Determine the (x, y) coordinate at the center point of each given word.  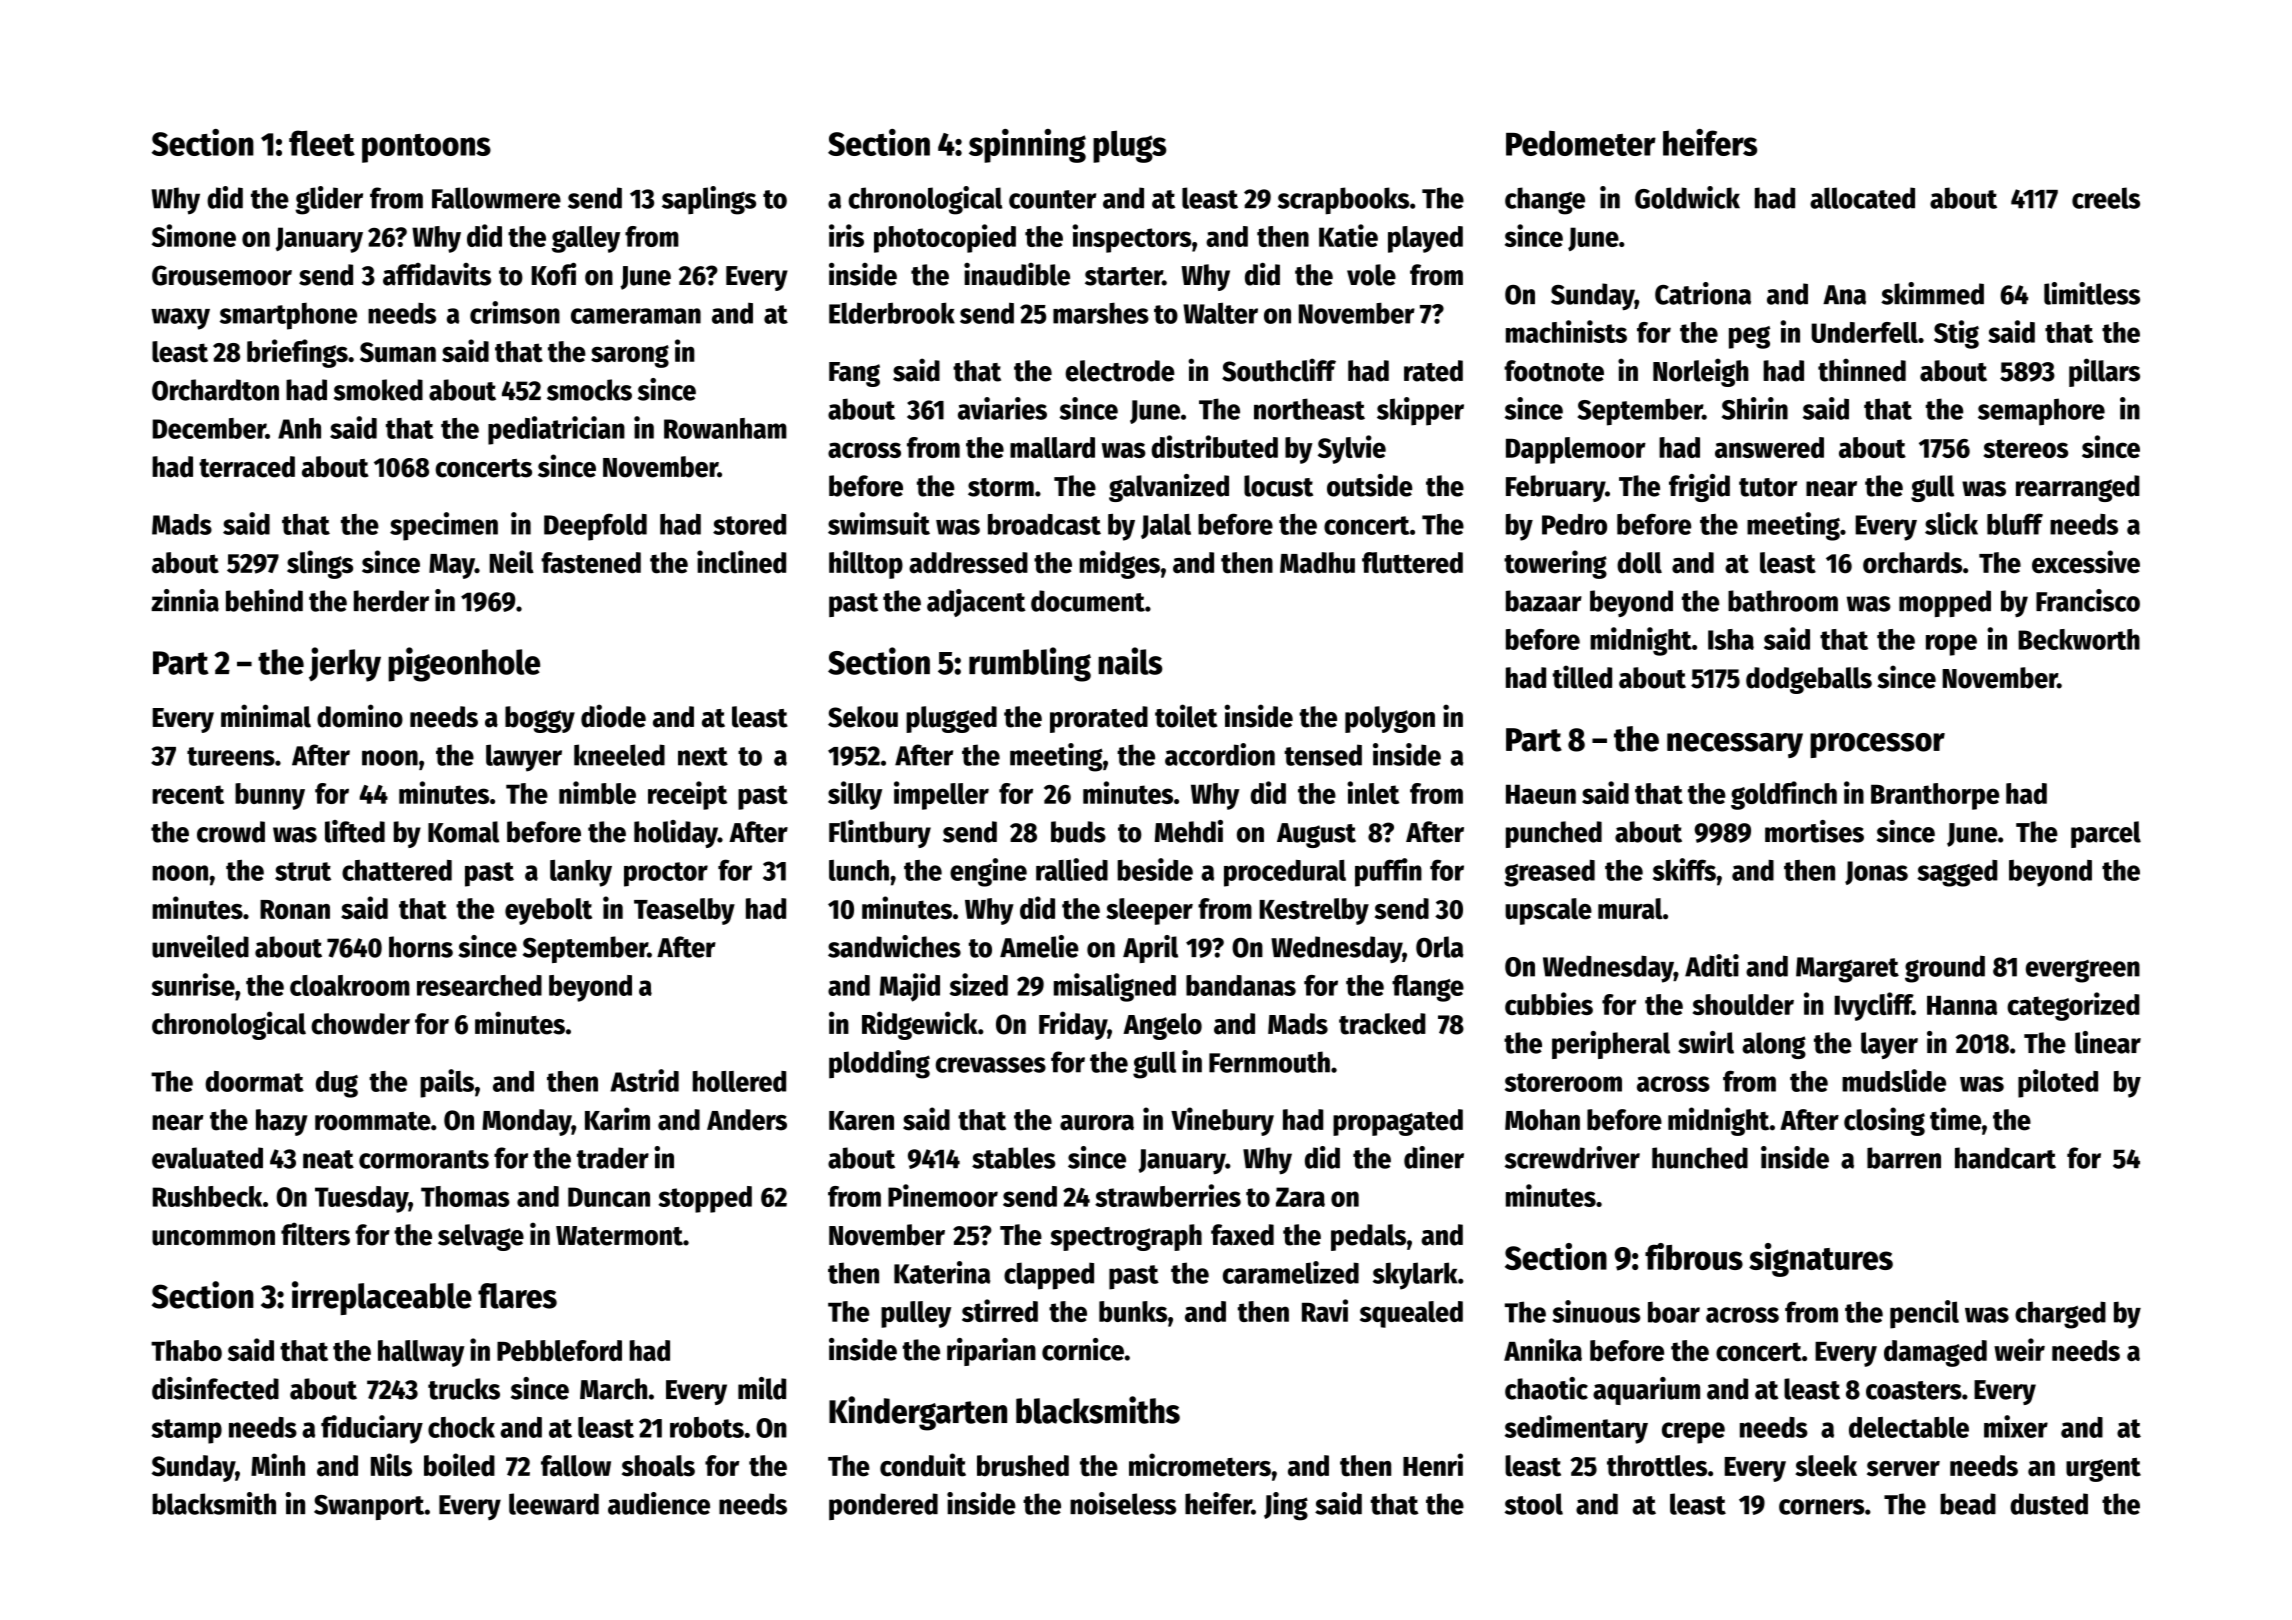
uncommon (213, 1238)
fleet (322, 143)
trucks (464, 1389)
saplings (709, 200)
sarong (630, 356)
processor (1877, 745)
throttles (1657, 1466)
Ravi (1325, 1310)
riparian (991, 1352)
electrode (1120, 371)
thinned (1862, 370)
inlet (1373, 792)
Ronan (295, 910)
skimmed (1932, 293)
